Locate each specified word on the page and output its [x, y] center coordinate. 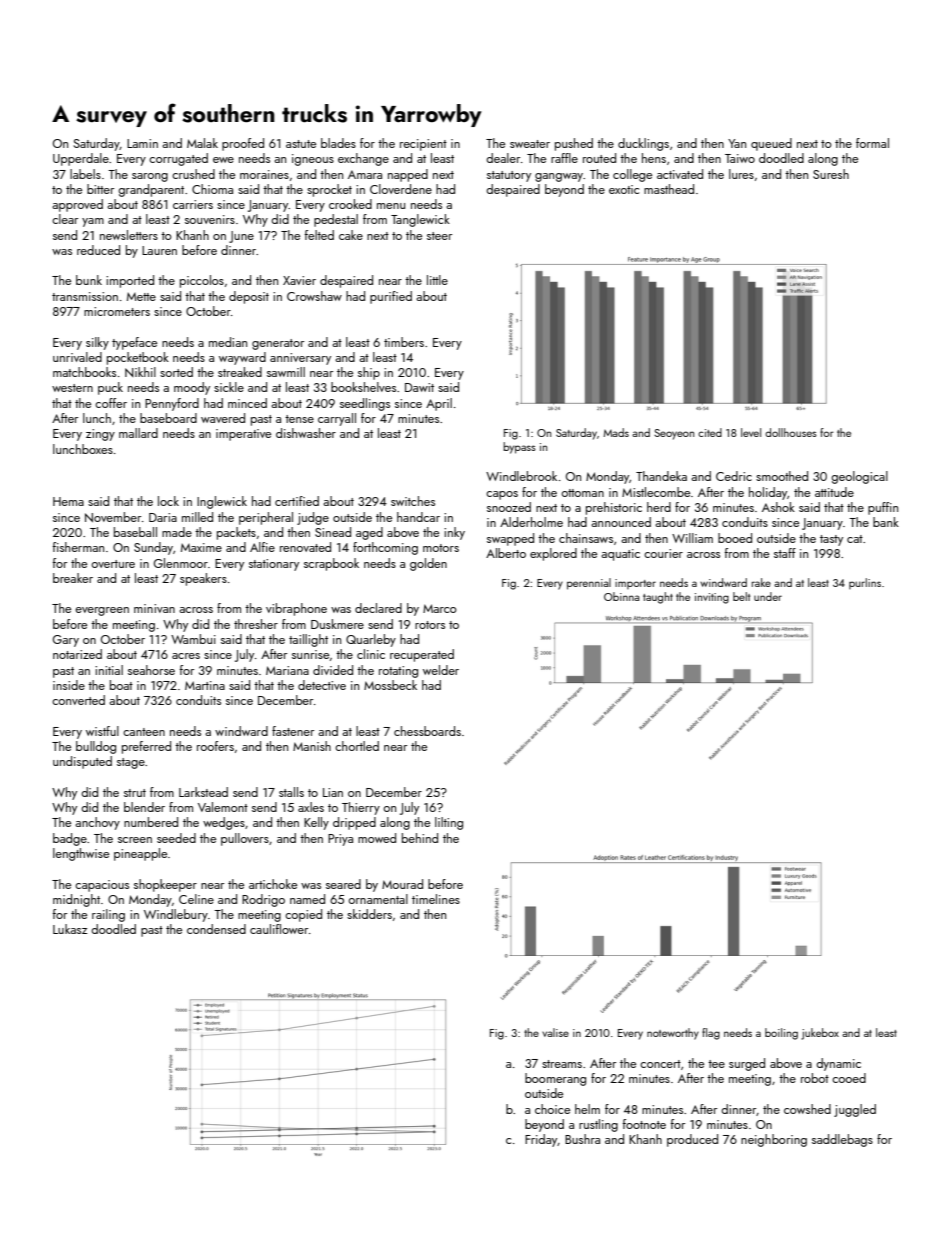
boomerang [555, 1079]
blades [338, 143]
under [768, 596]
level [751, 432]
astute [301, 144]
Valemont [223, 807]
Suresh [831, 174]
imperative [243, 435]
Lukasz [70, 929]
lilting [449, 823]
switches [413, 501]
